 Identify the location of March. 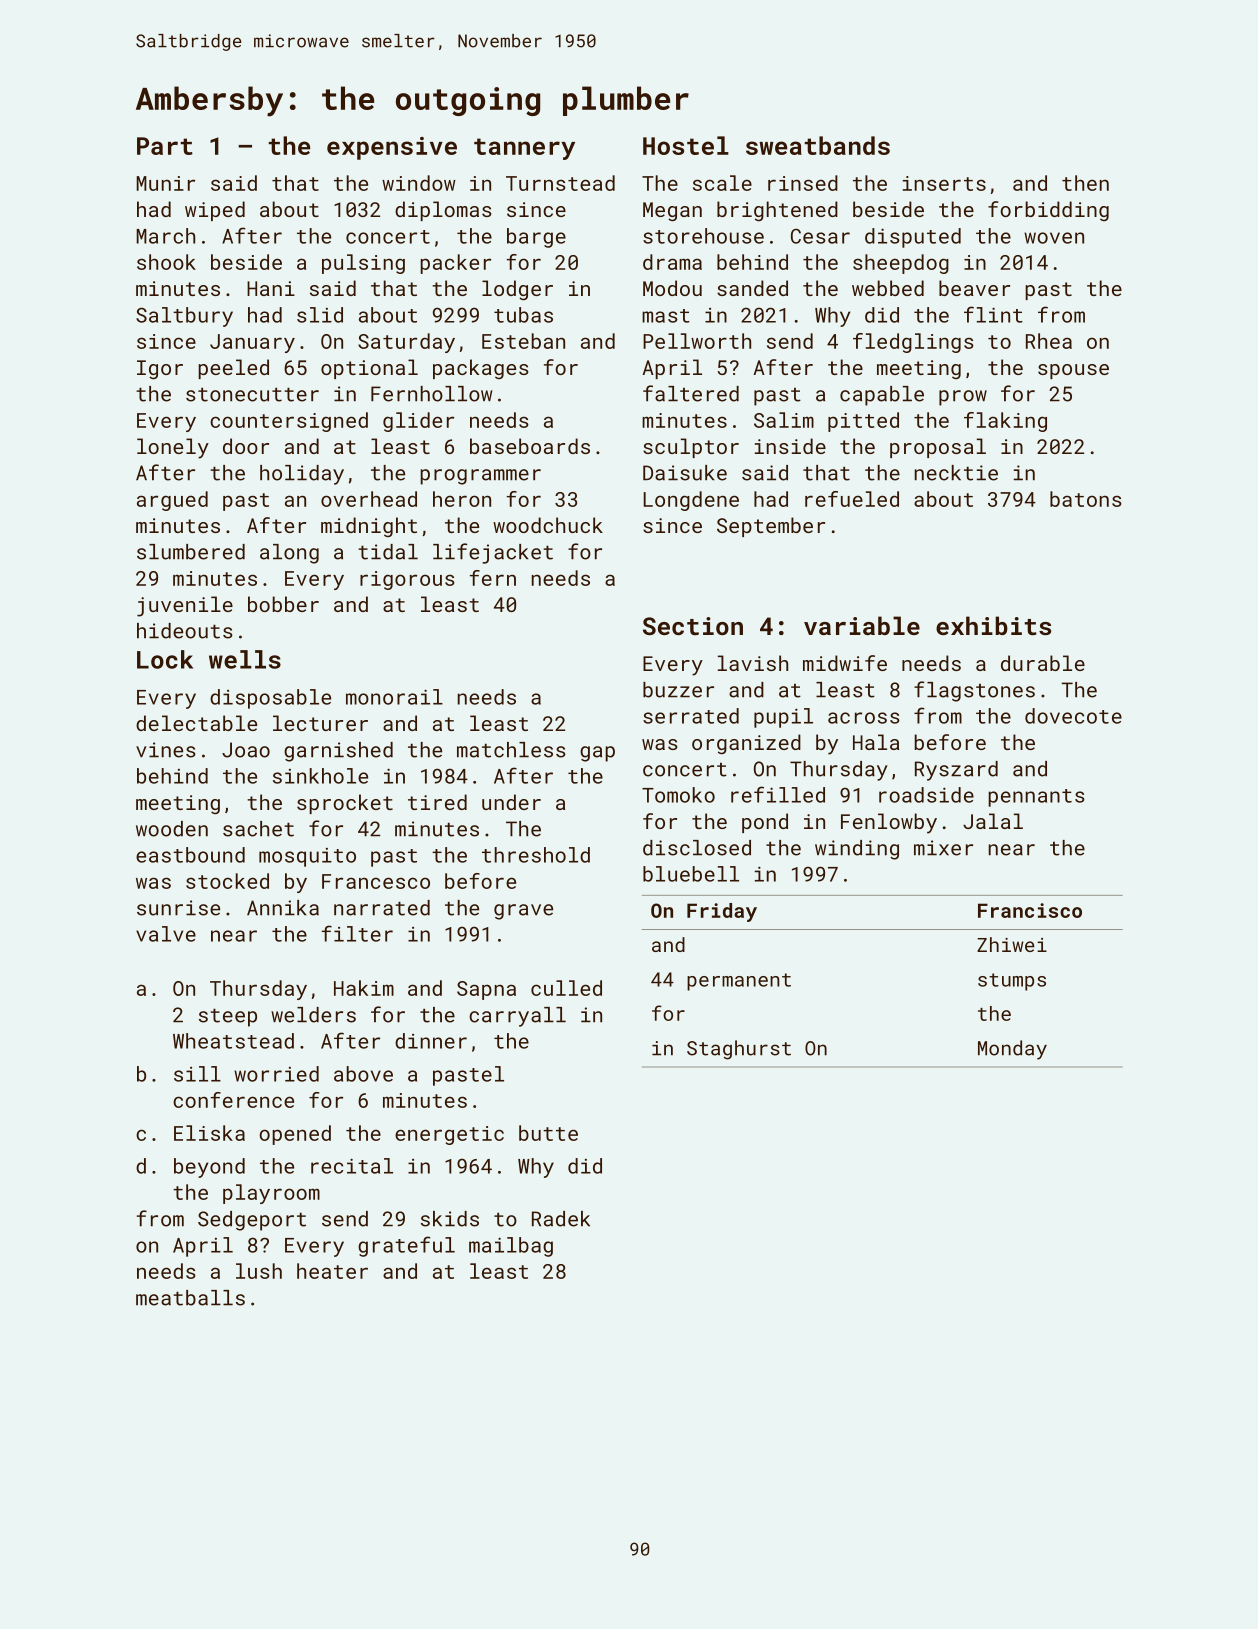
(165, 236).
